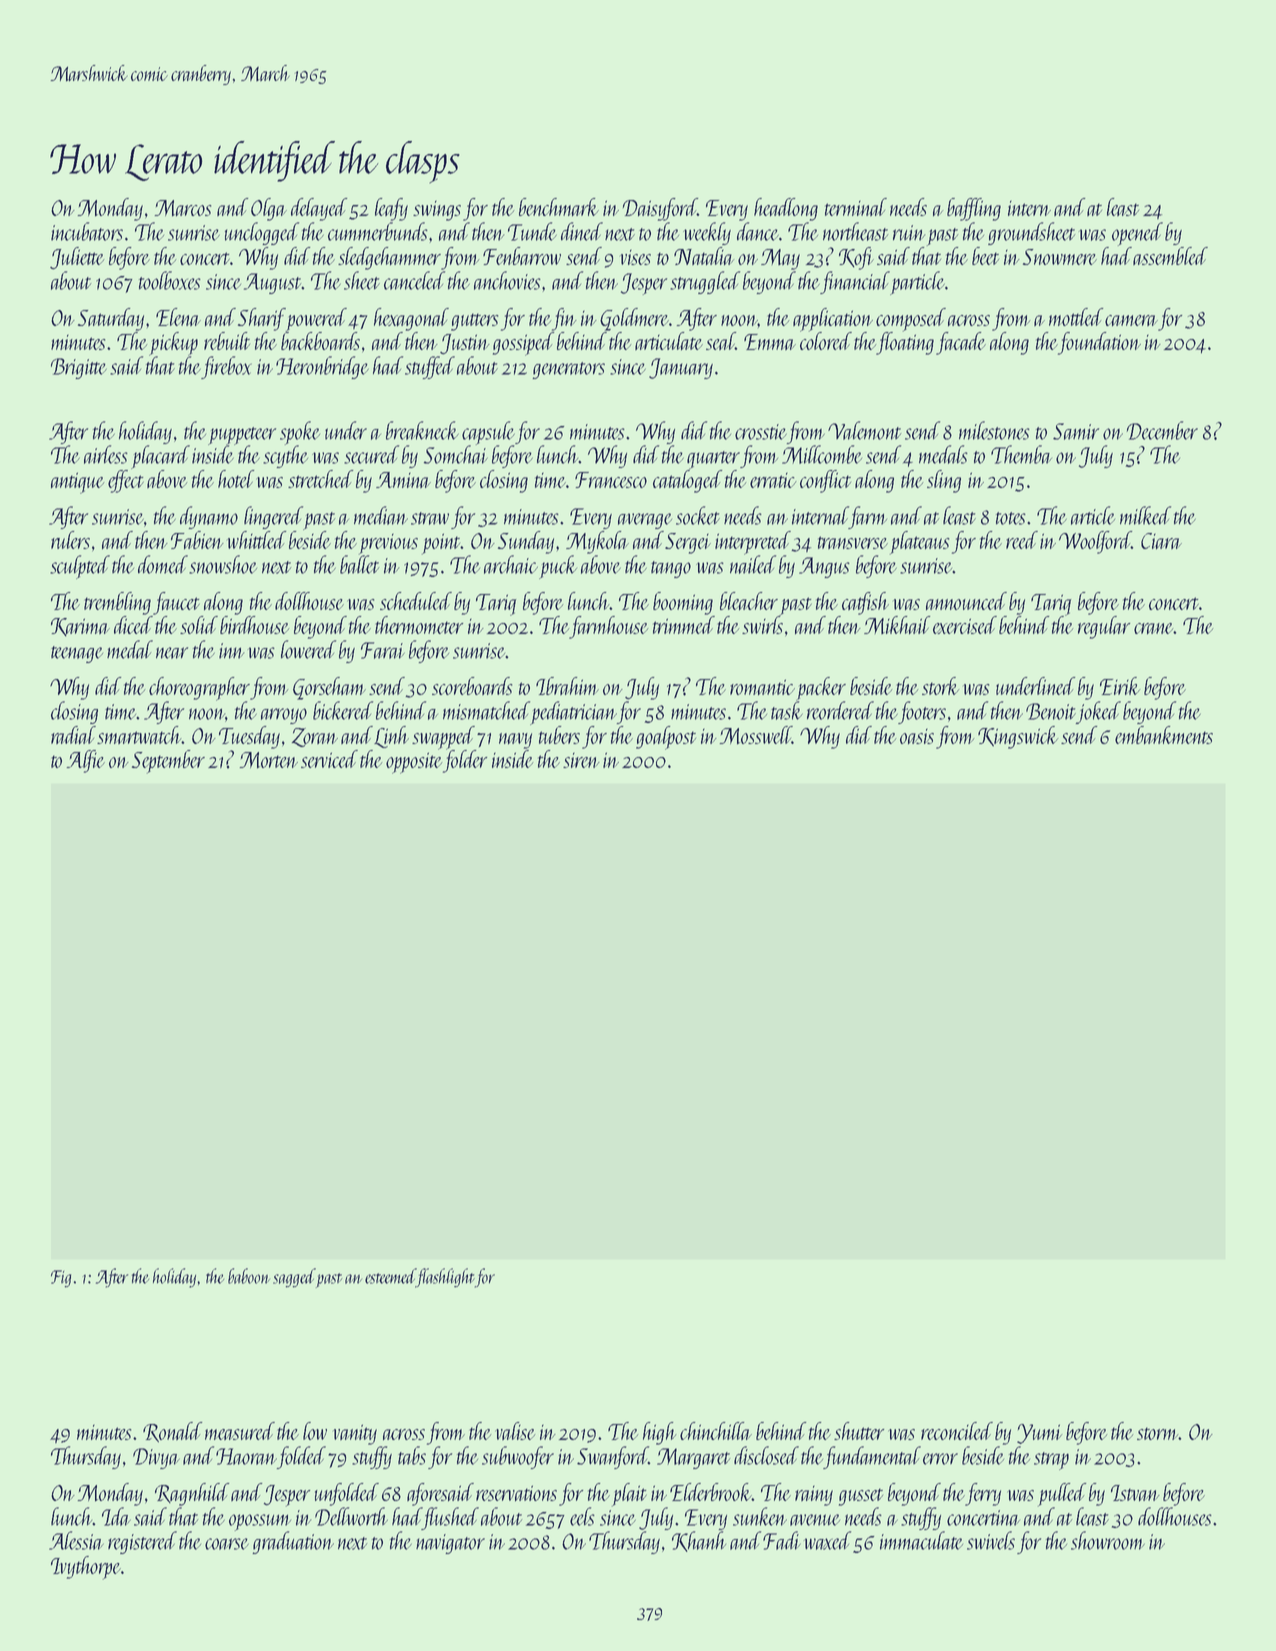  Describe the element at coordinates (416, 601) in the page. I see `scheduled` at that location.
